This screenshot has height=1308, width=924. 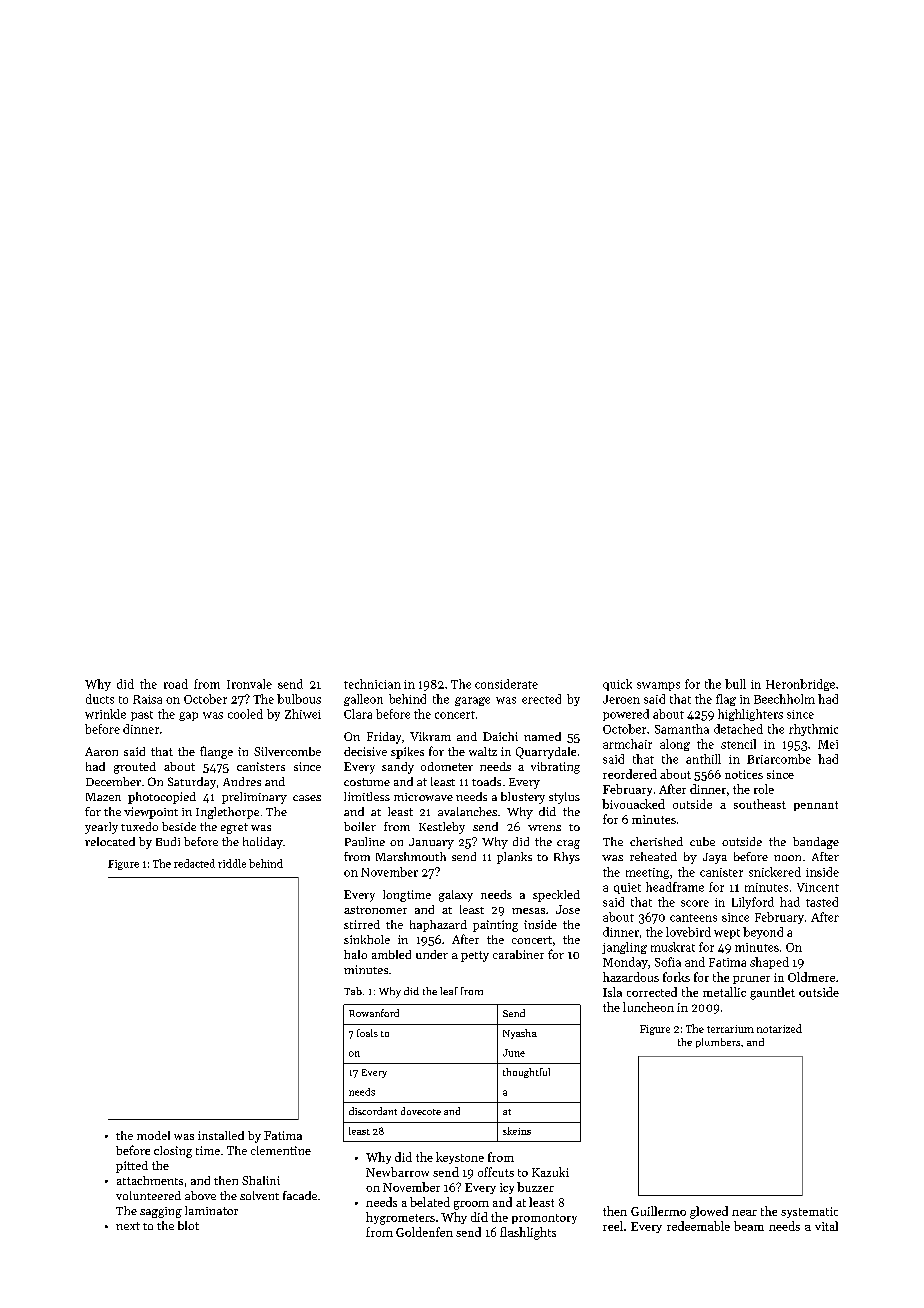 What do you see at coordinates (811, 977) in the screenshot?
I see `Oldmere` at bounding box center [811, 977].
